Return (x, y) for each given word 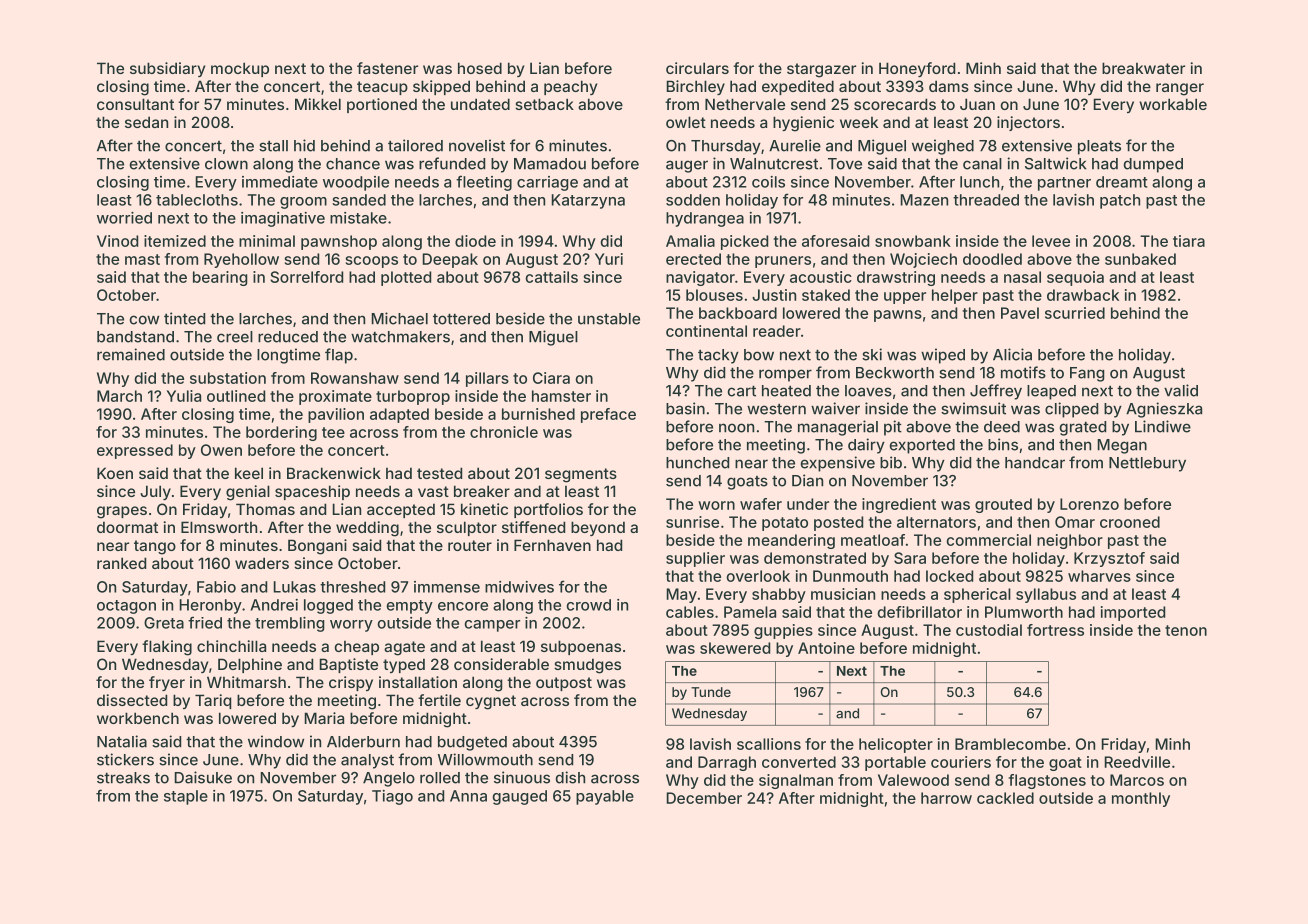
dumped (1153, 165)
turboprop (413, 397)
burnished (538, 414)
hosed (480, 68)
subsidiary (167, 69)
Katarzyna (588, 201)
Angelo (389, 779)
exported (922, 446)
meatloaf (873, 540)
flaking (167, 648)
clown (226, 164)
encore (463, 606)
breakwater (1143, 68)
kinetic (484, 509)
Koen (115, 473)
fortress (1055, 630)
